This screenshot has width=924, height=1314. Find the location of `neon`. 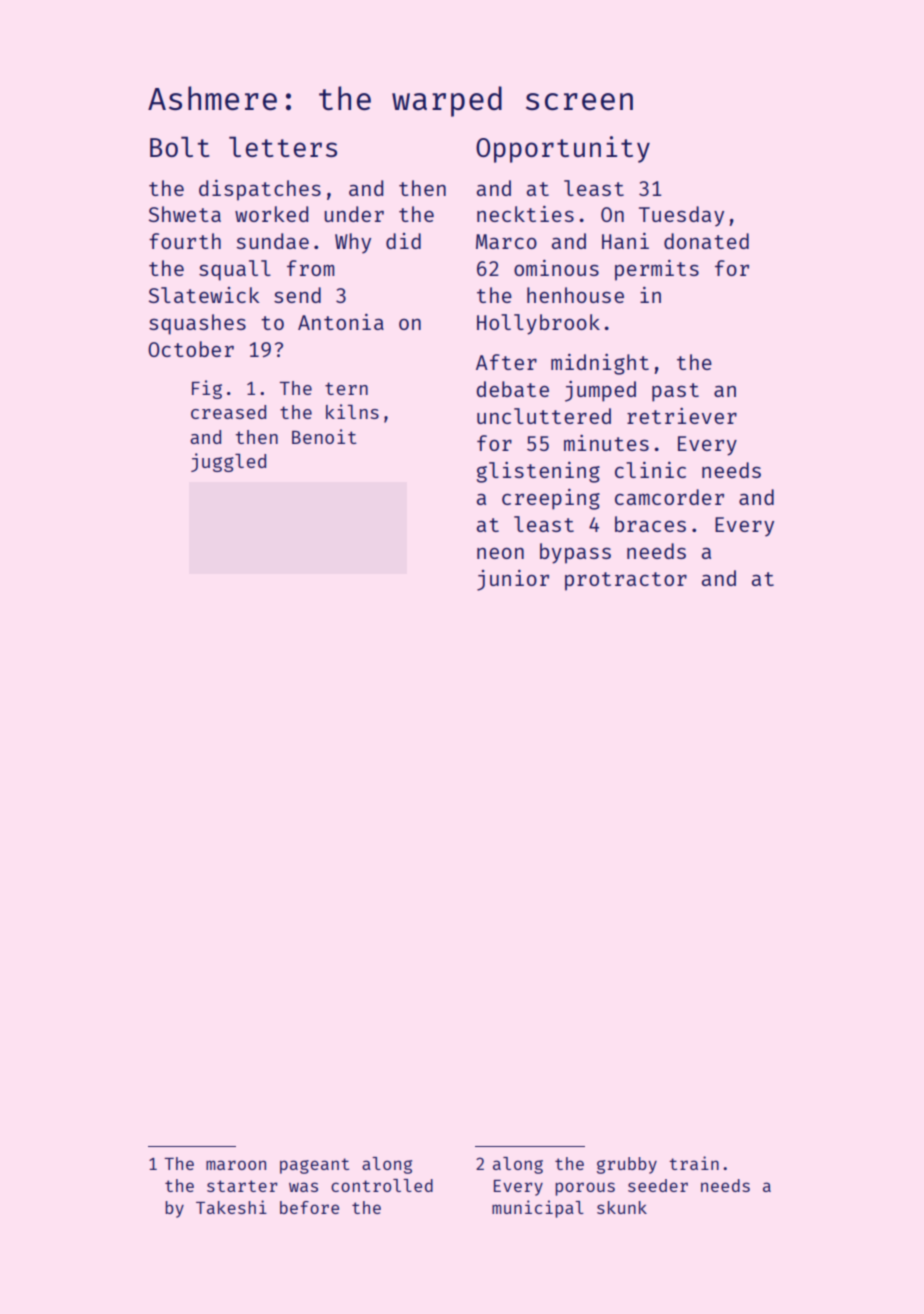

neon is located at coordinates (500, 553).
